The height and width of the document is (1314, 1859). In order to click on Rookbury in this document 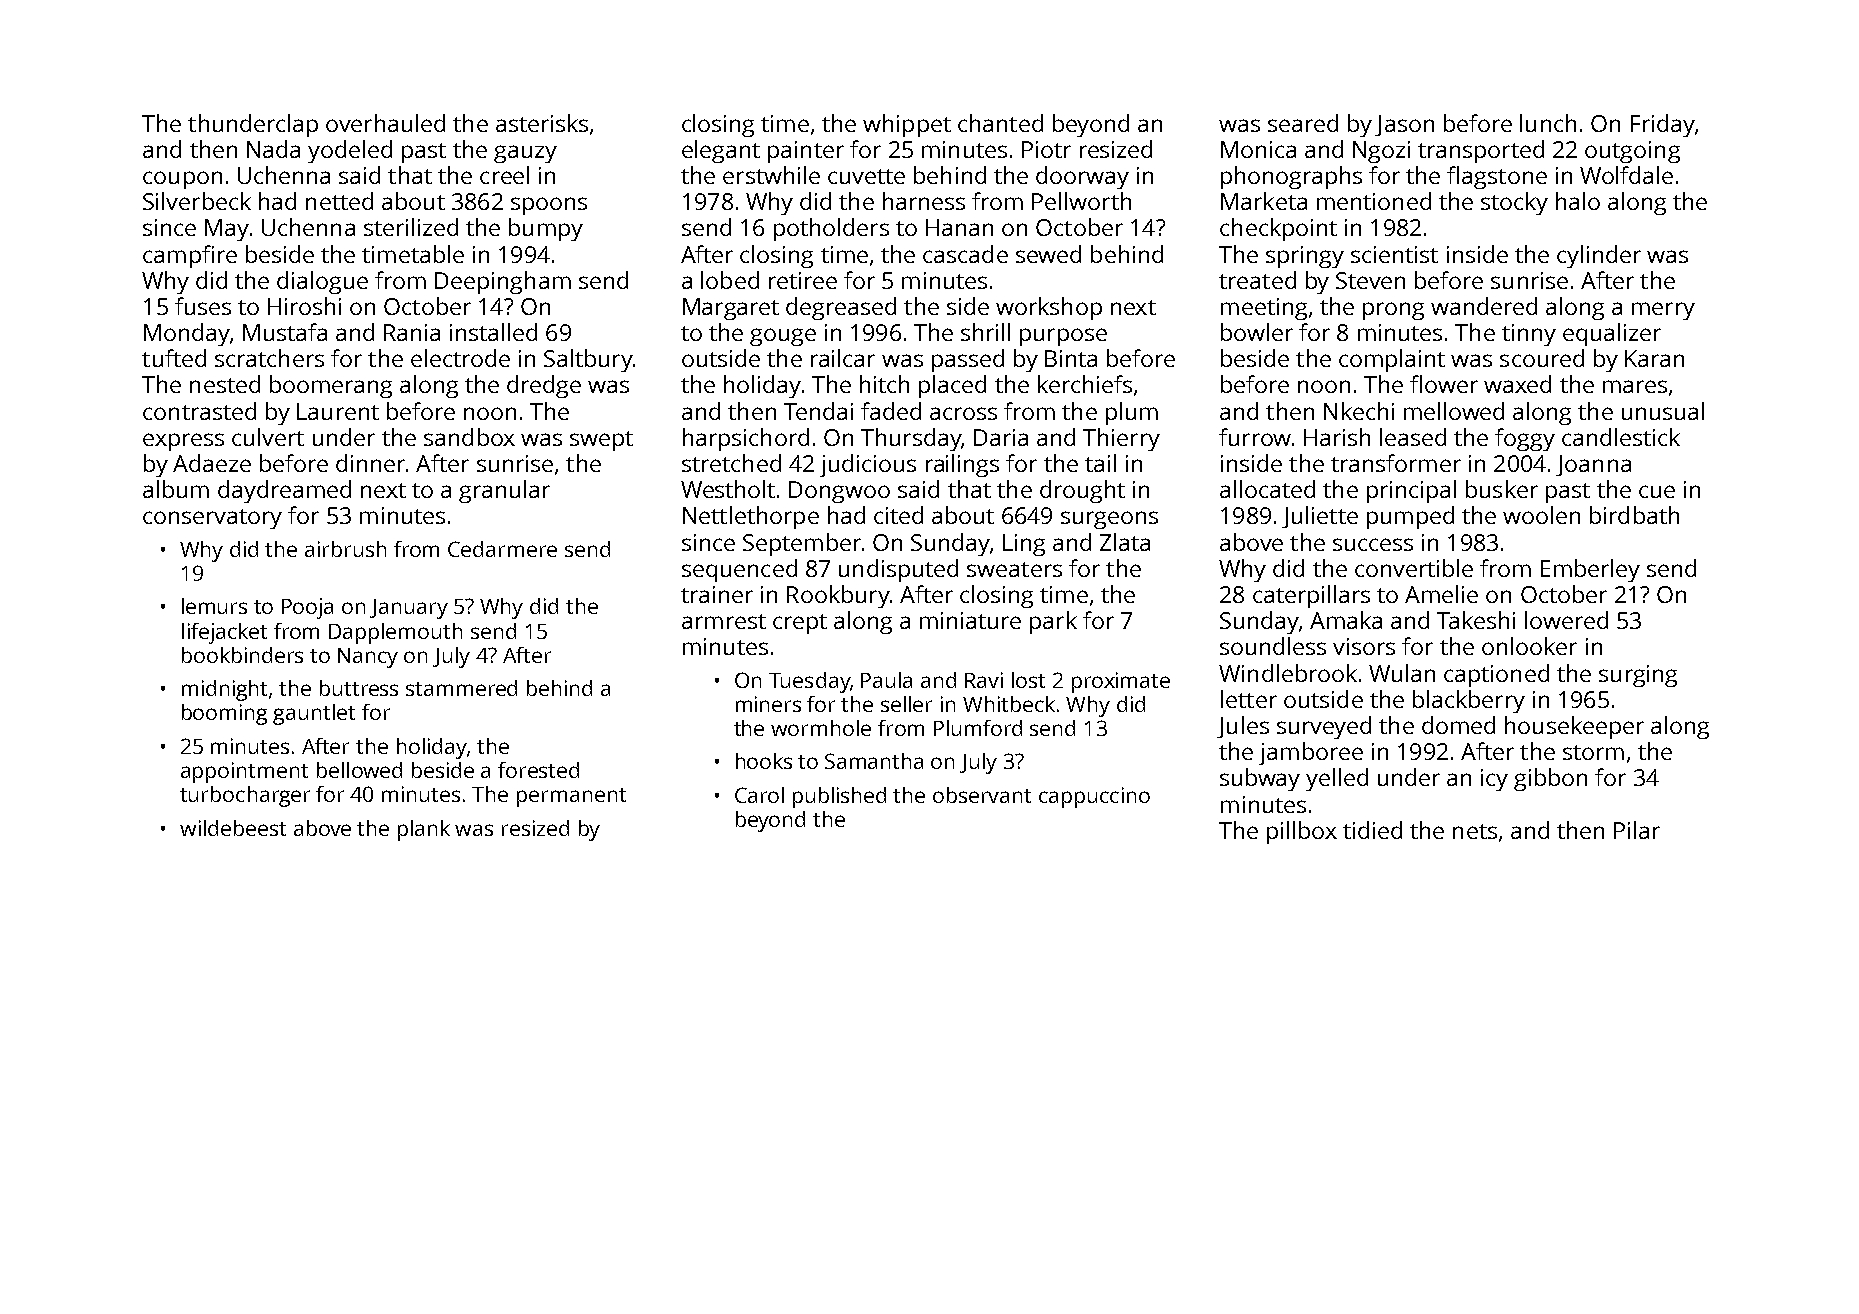, I will do `click(838, 596)`.
